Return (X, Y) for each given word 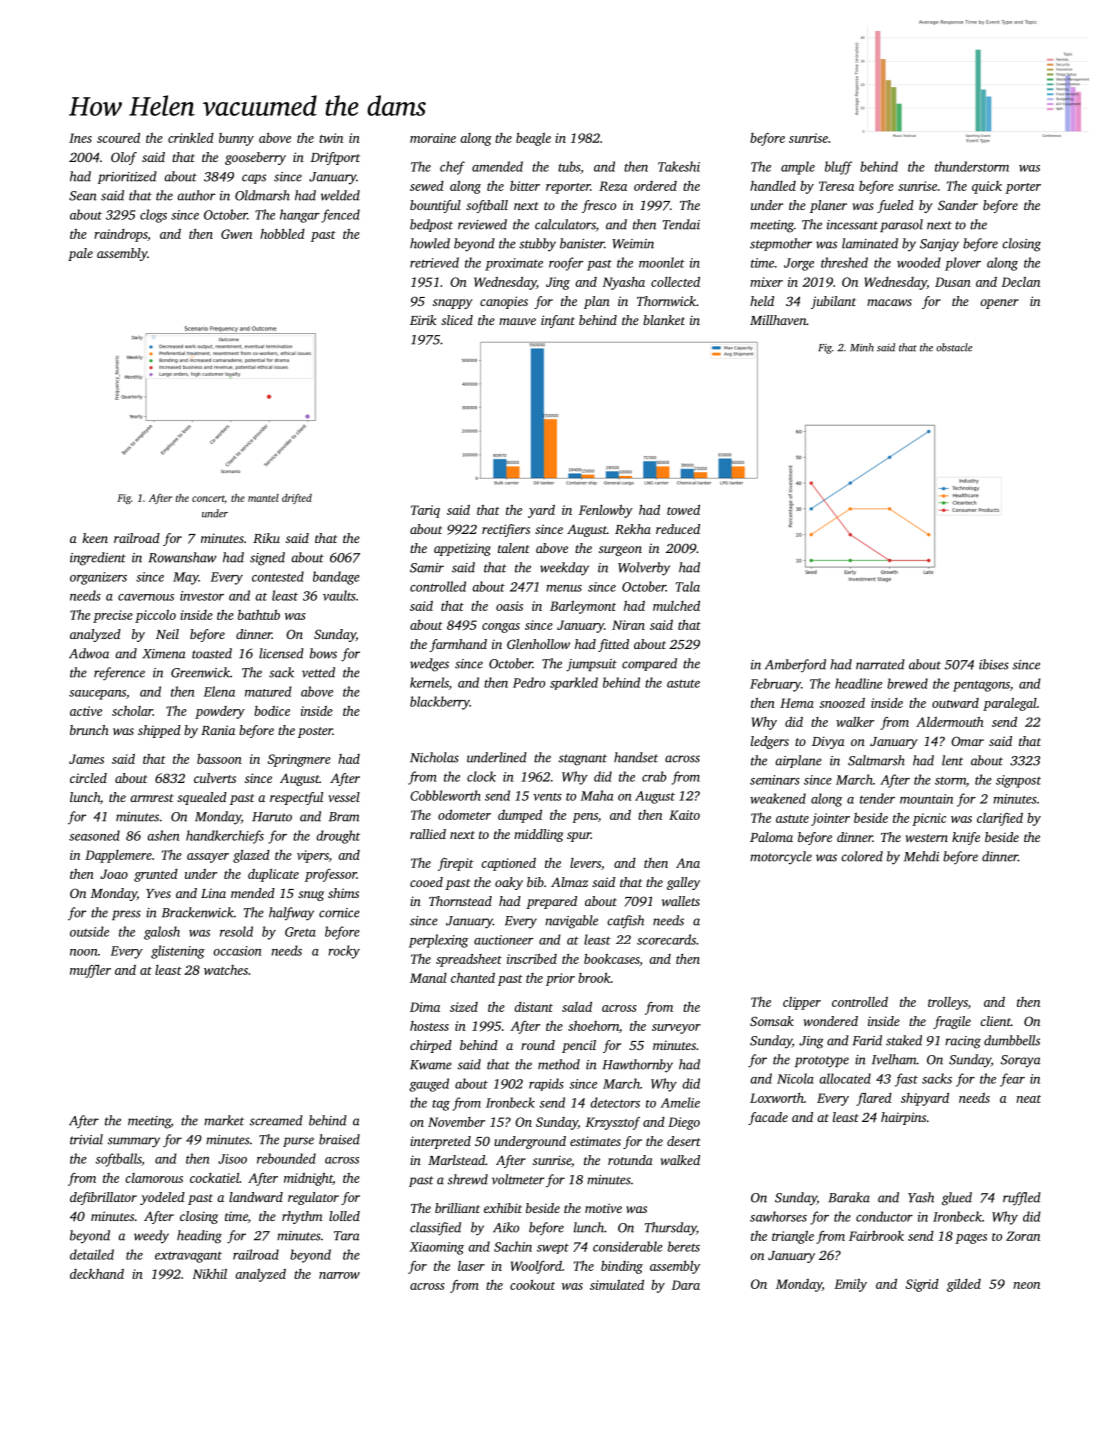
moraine (433, 138)
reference (119, 674)
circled (88, 778)
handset (636, 757)
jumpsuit (591, 665)
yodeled (162, 1198)
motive (603, 1208)
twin (331, 138)
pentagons (981, 686)
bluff (838, 168)
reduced (678, 529)
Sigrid (922, 1285)
